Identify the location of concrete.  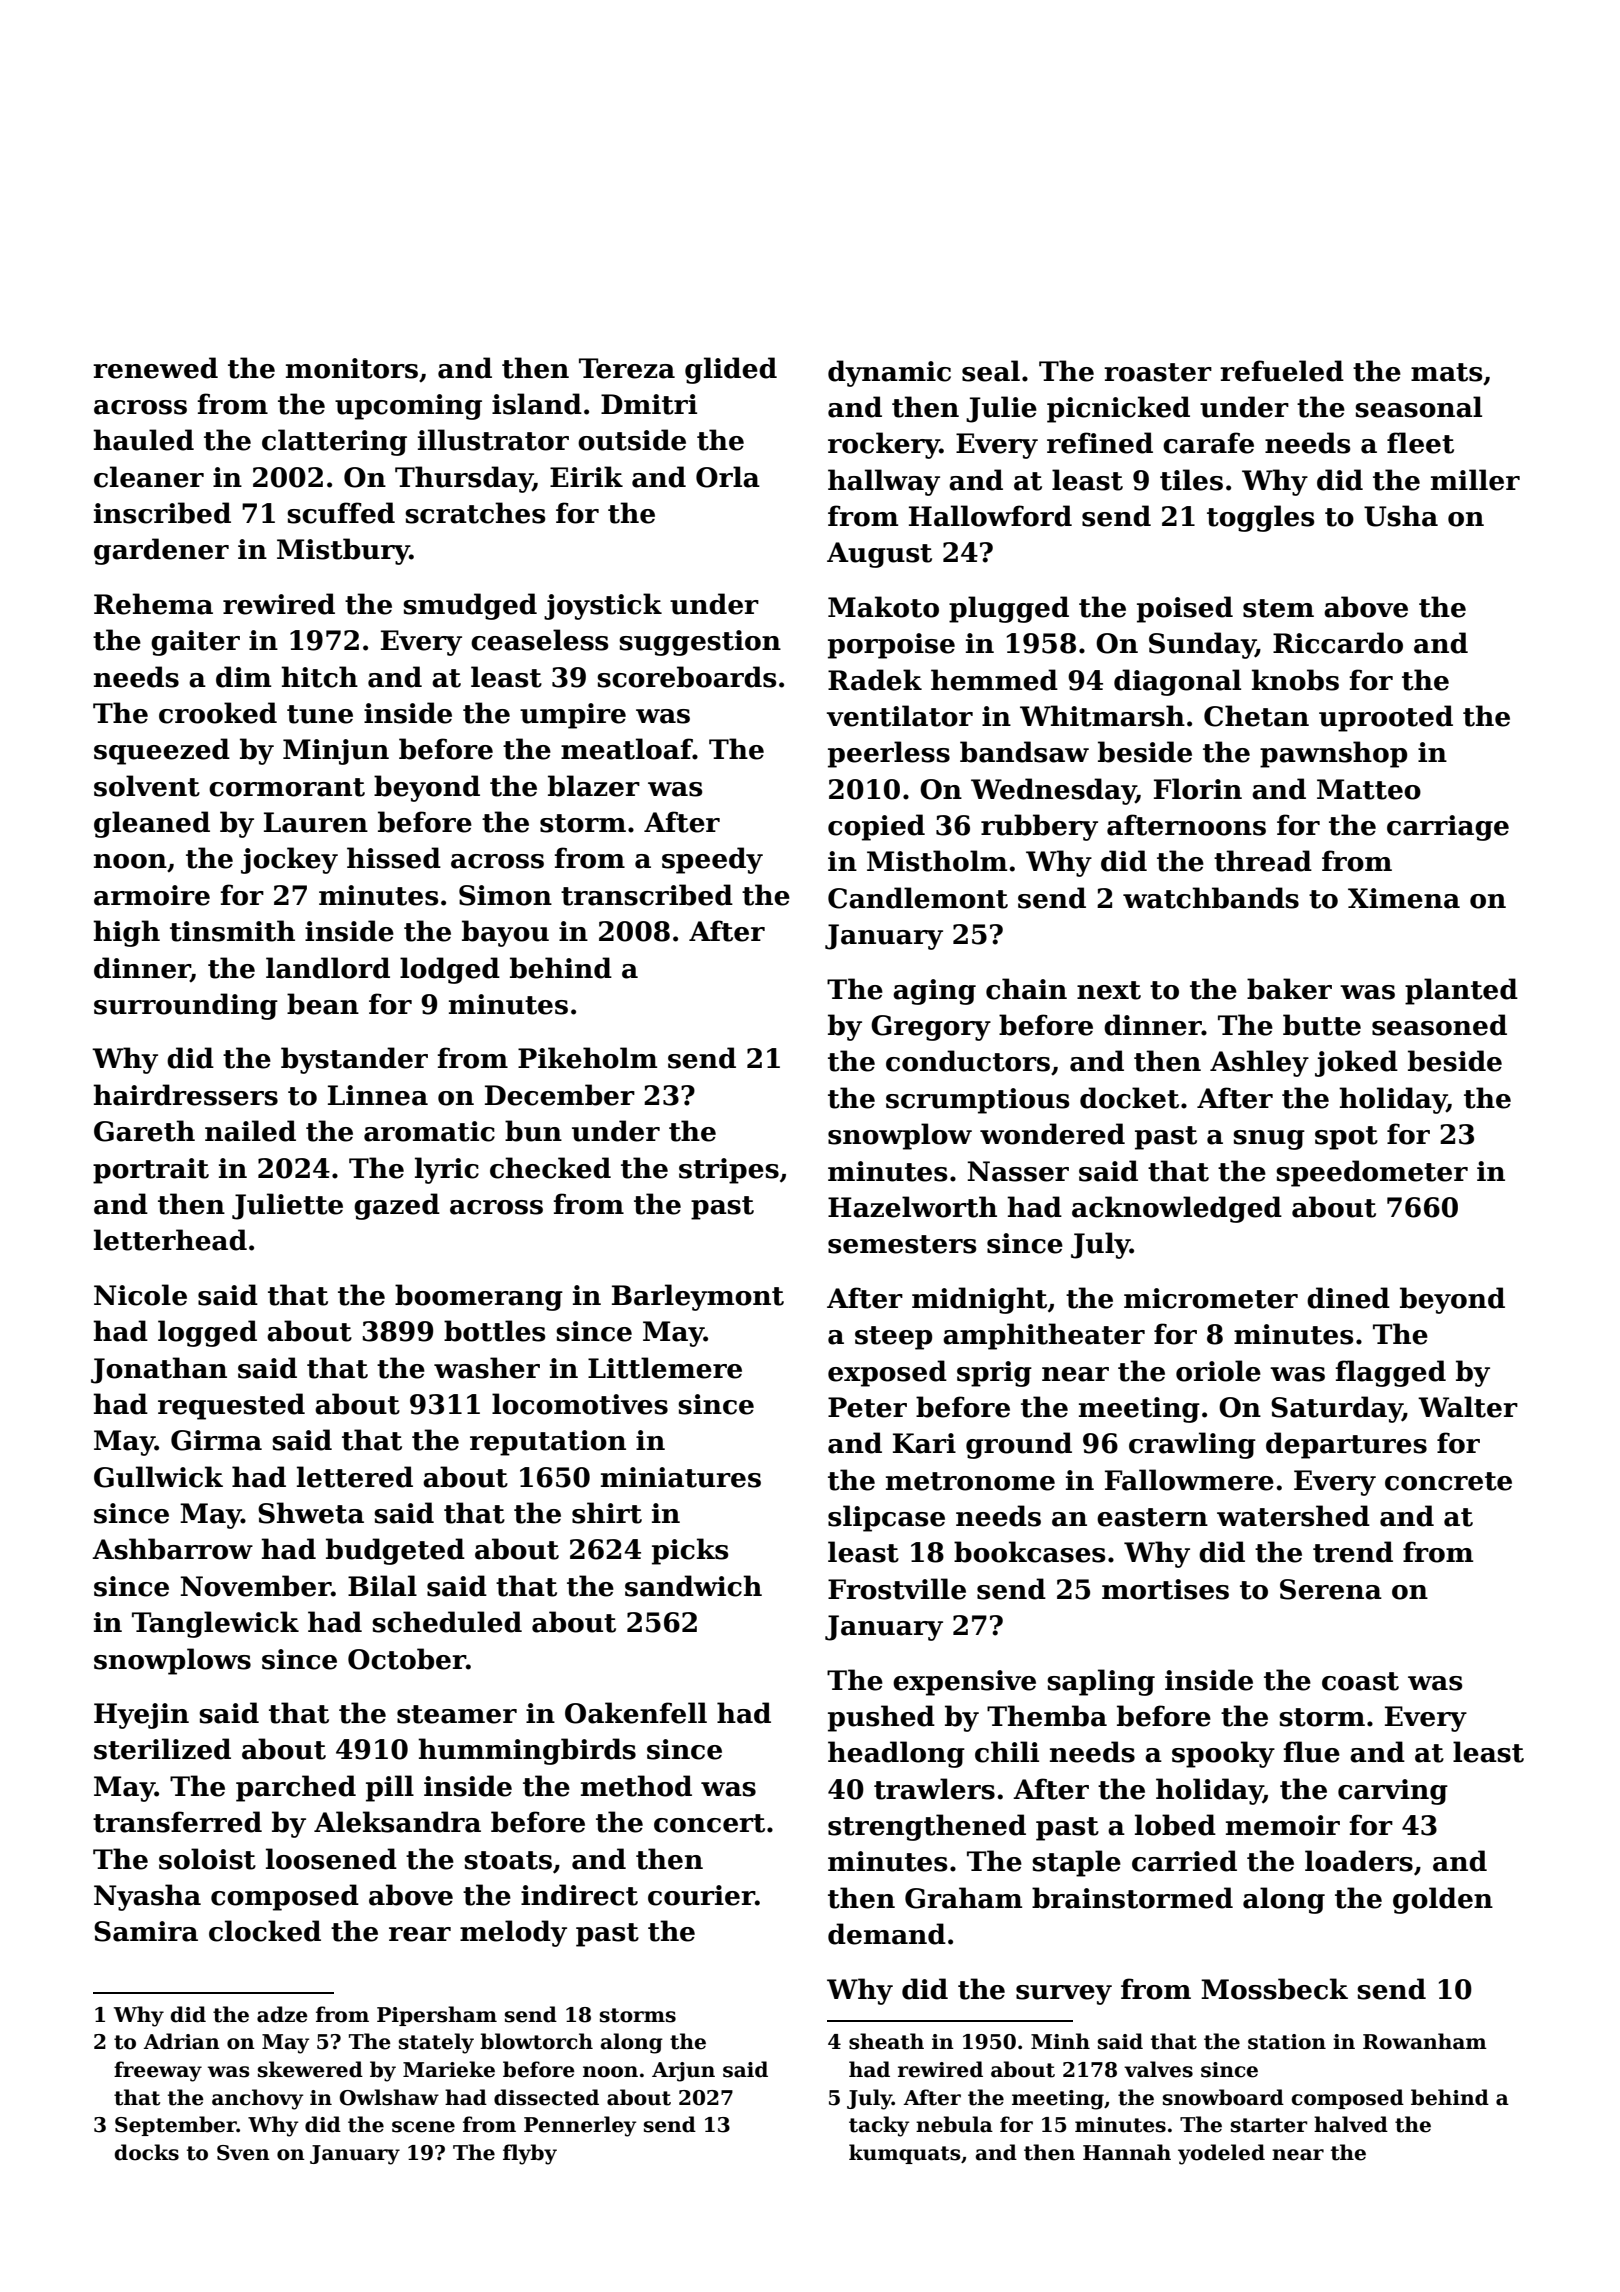
(1448, 1481).
